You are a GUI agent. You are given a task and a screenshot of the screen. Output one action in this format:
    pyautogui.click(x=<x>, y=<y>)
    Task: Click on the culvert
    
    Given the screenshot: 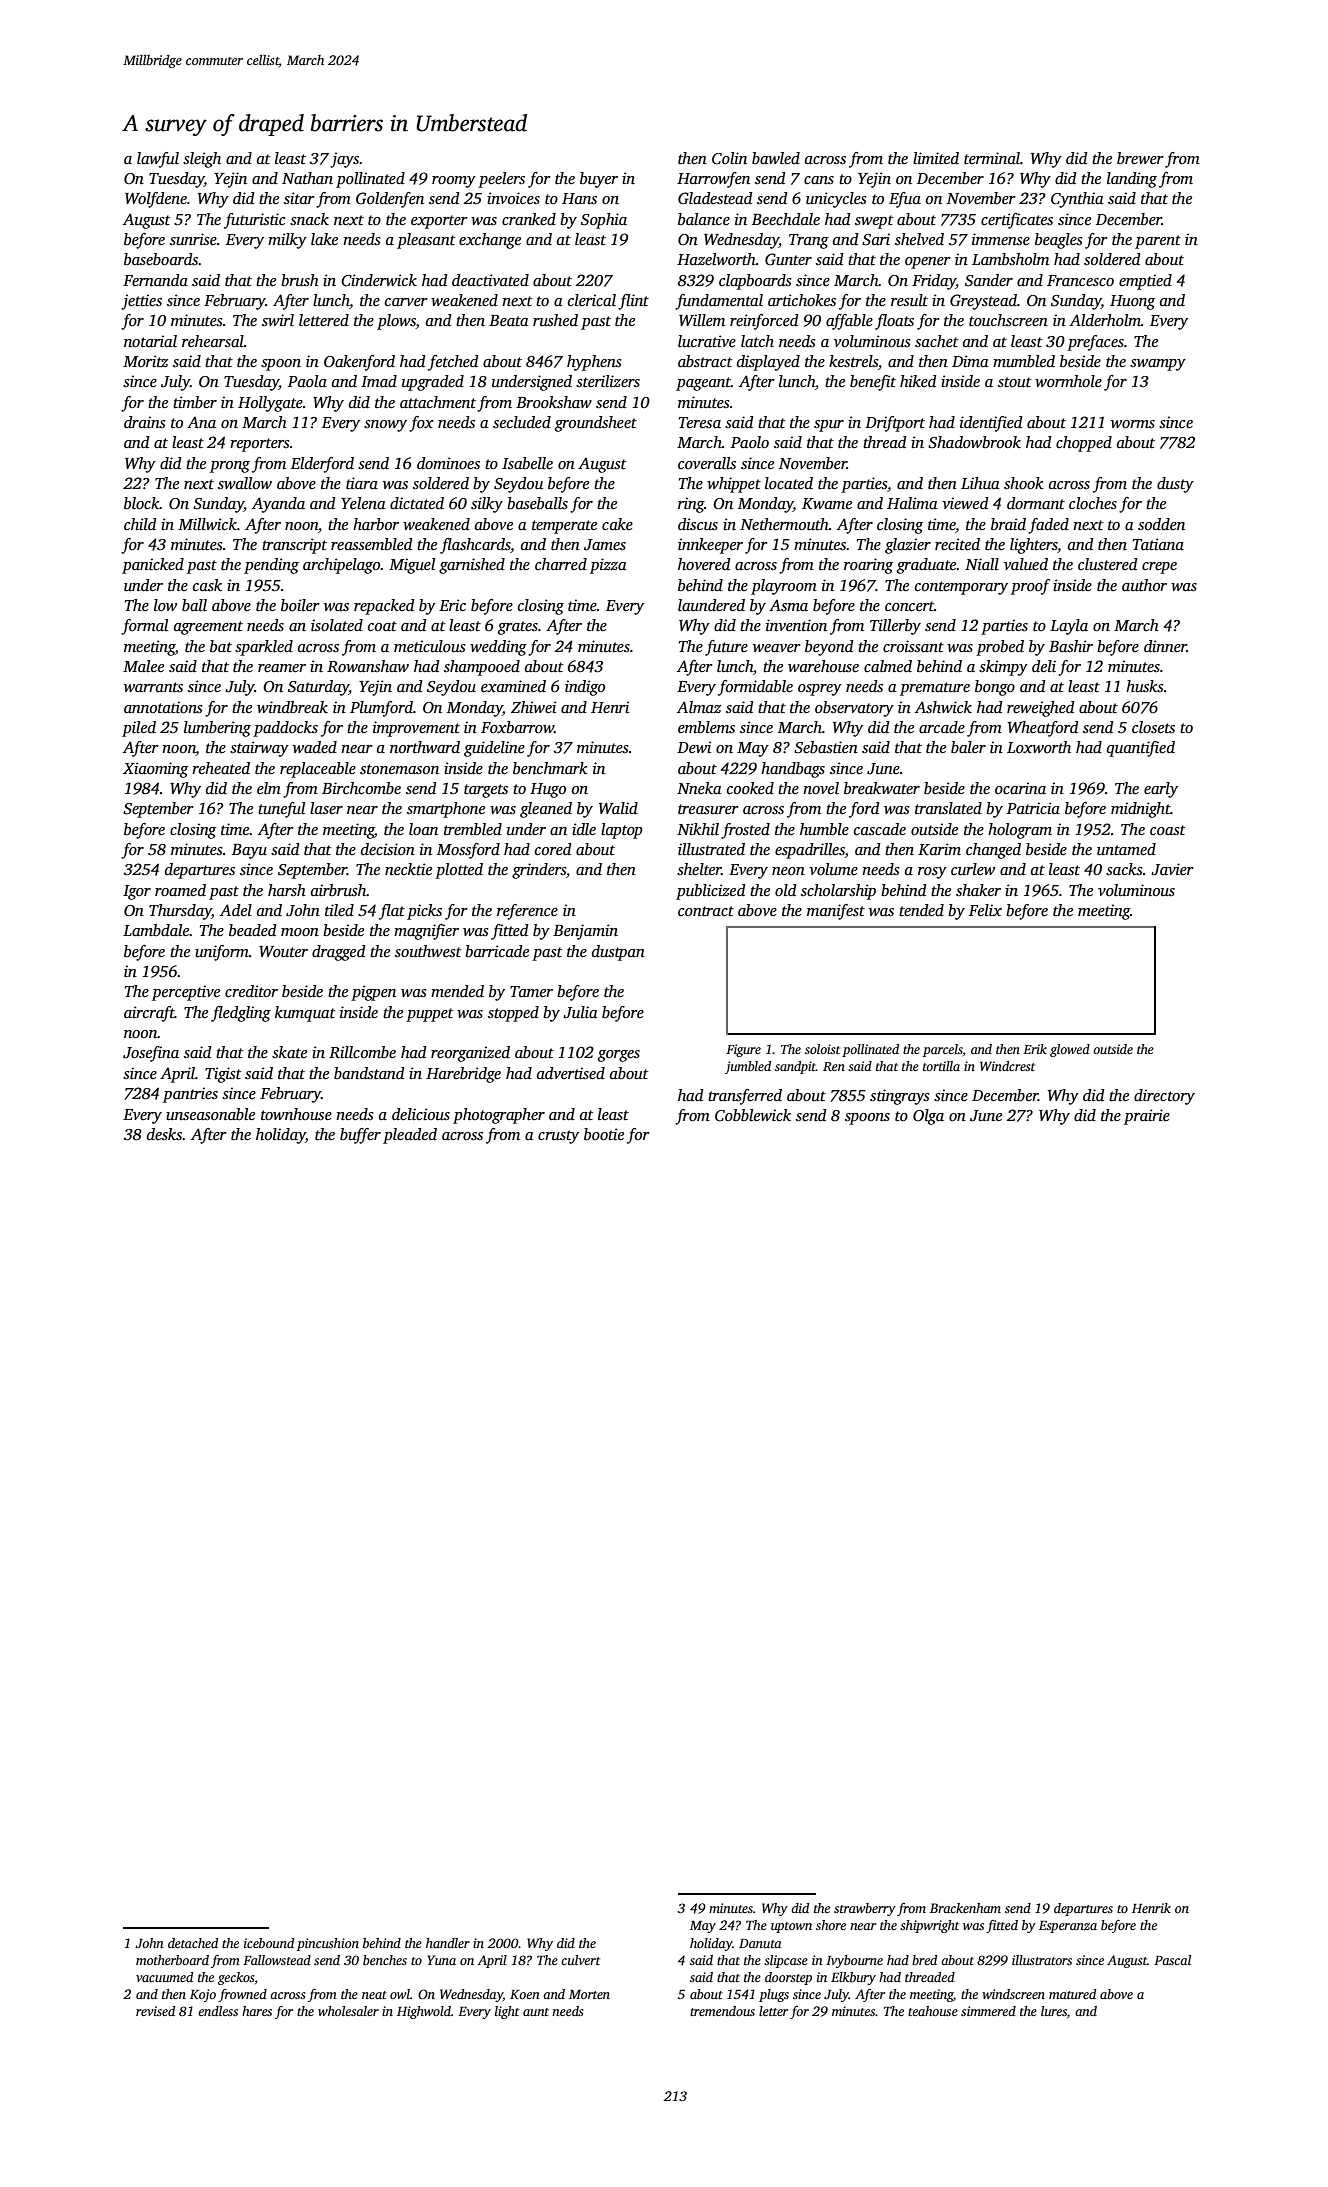 What is the action you would take?
    pyautogui.click(x=580, y=1960)
